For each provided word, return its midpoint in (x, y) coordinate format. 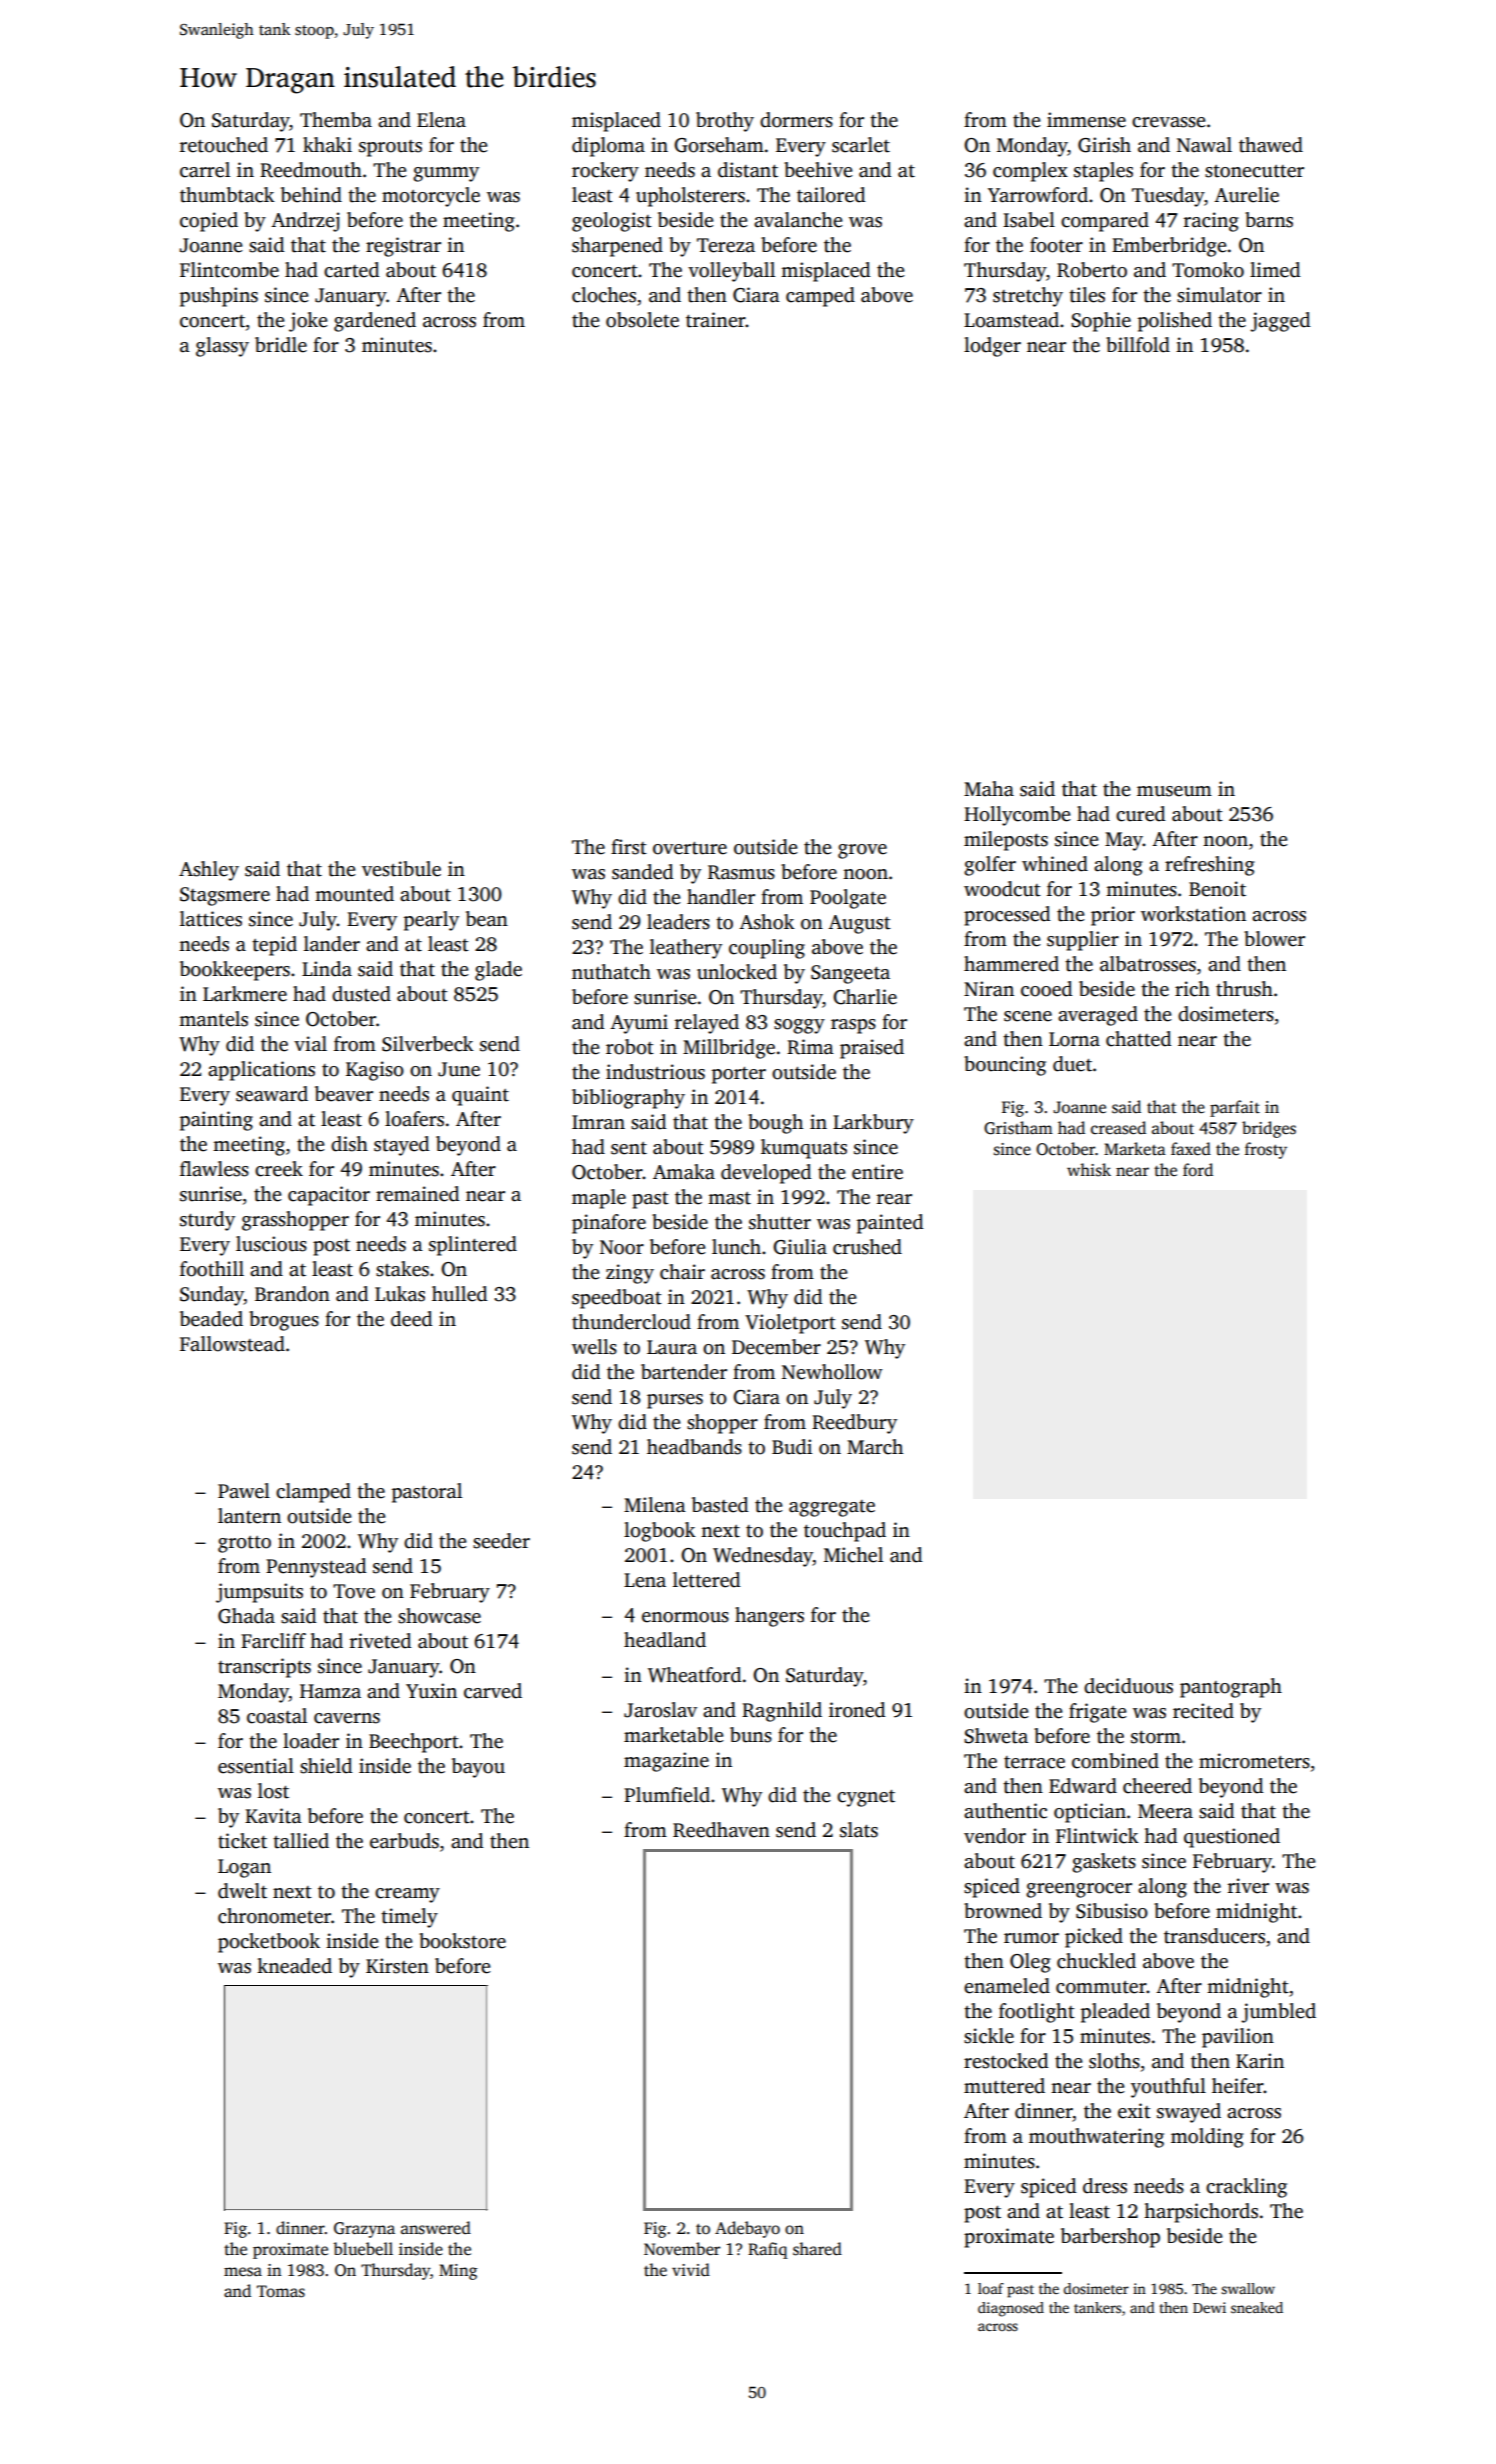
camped (820, 297)
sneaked (1257, 2307)
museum (1174, 791)
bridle (281, 345)
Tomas (281, 2291)
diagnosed (1011, 2309)
